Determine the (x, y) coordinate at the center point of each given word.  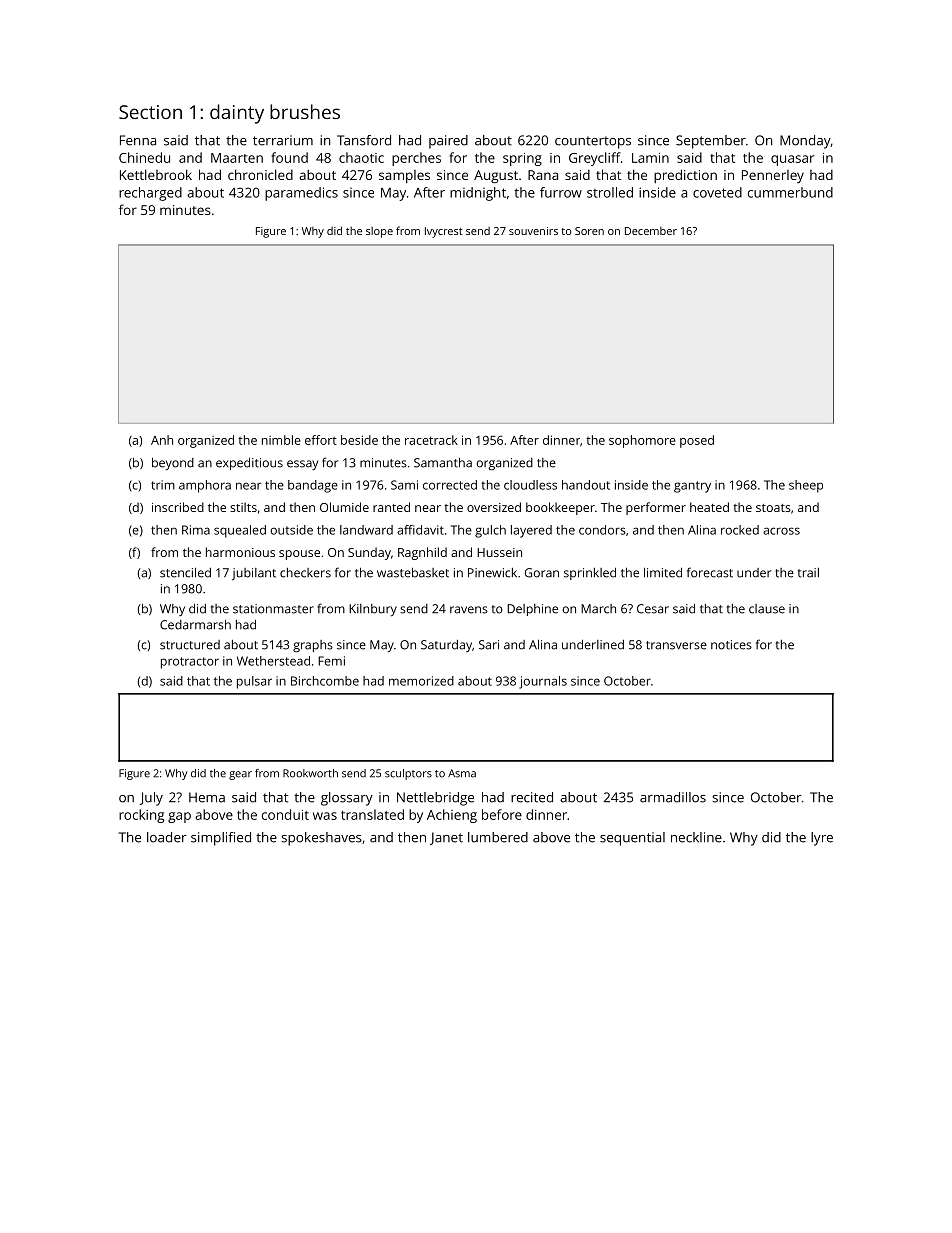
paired (448, 142)
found (289, 157)
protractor (190, 663)
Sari (489, 645)
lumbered (498, 837)
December (651, 231)
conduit (285, 814)
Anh (162, 440)
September (711, 142)
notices (731, 645)
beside (359, 440)
